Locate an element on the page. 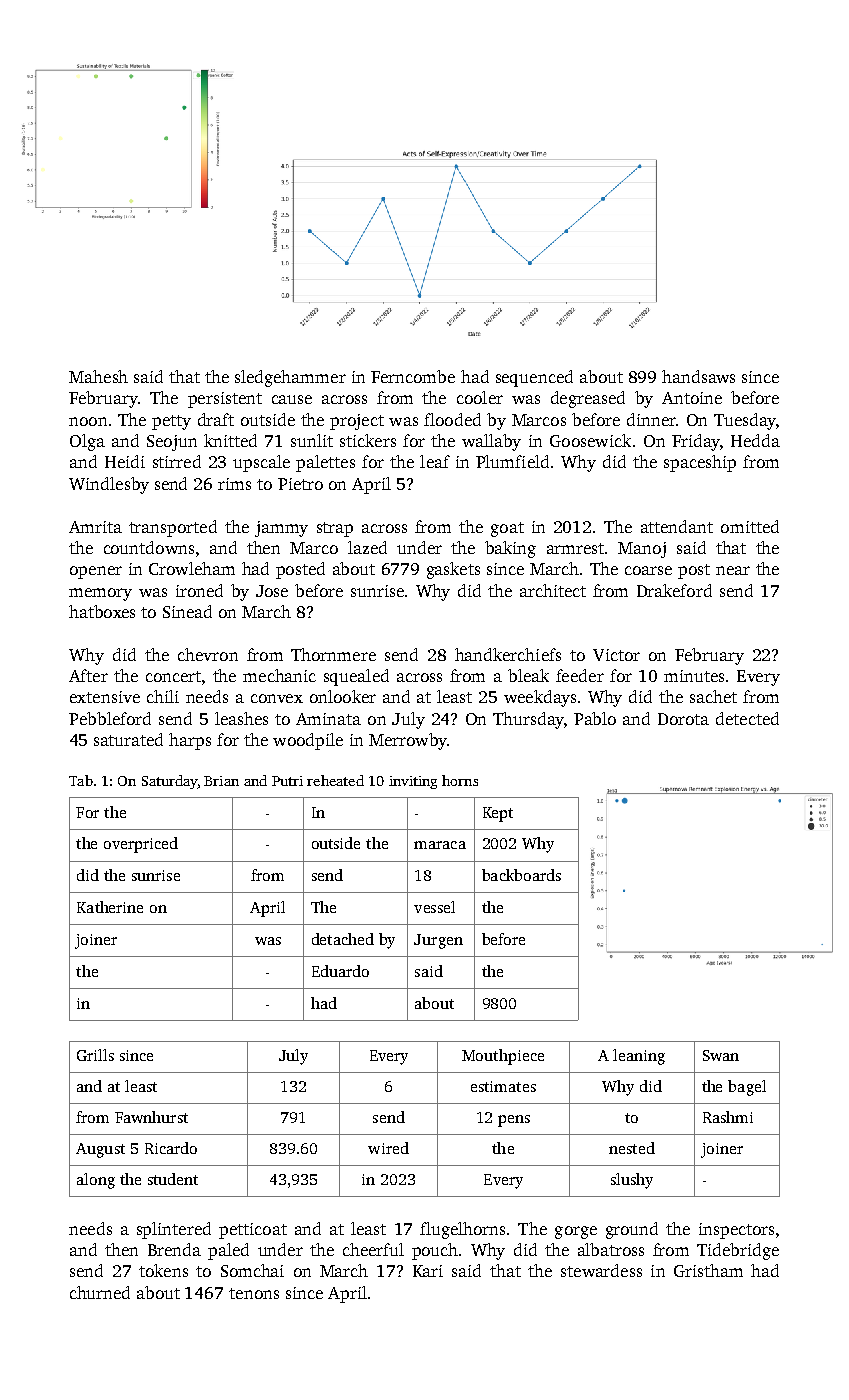 The height and width of the image is (1400, 849). handsaws is located at coordinates (698, 376).
